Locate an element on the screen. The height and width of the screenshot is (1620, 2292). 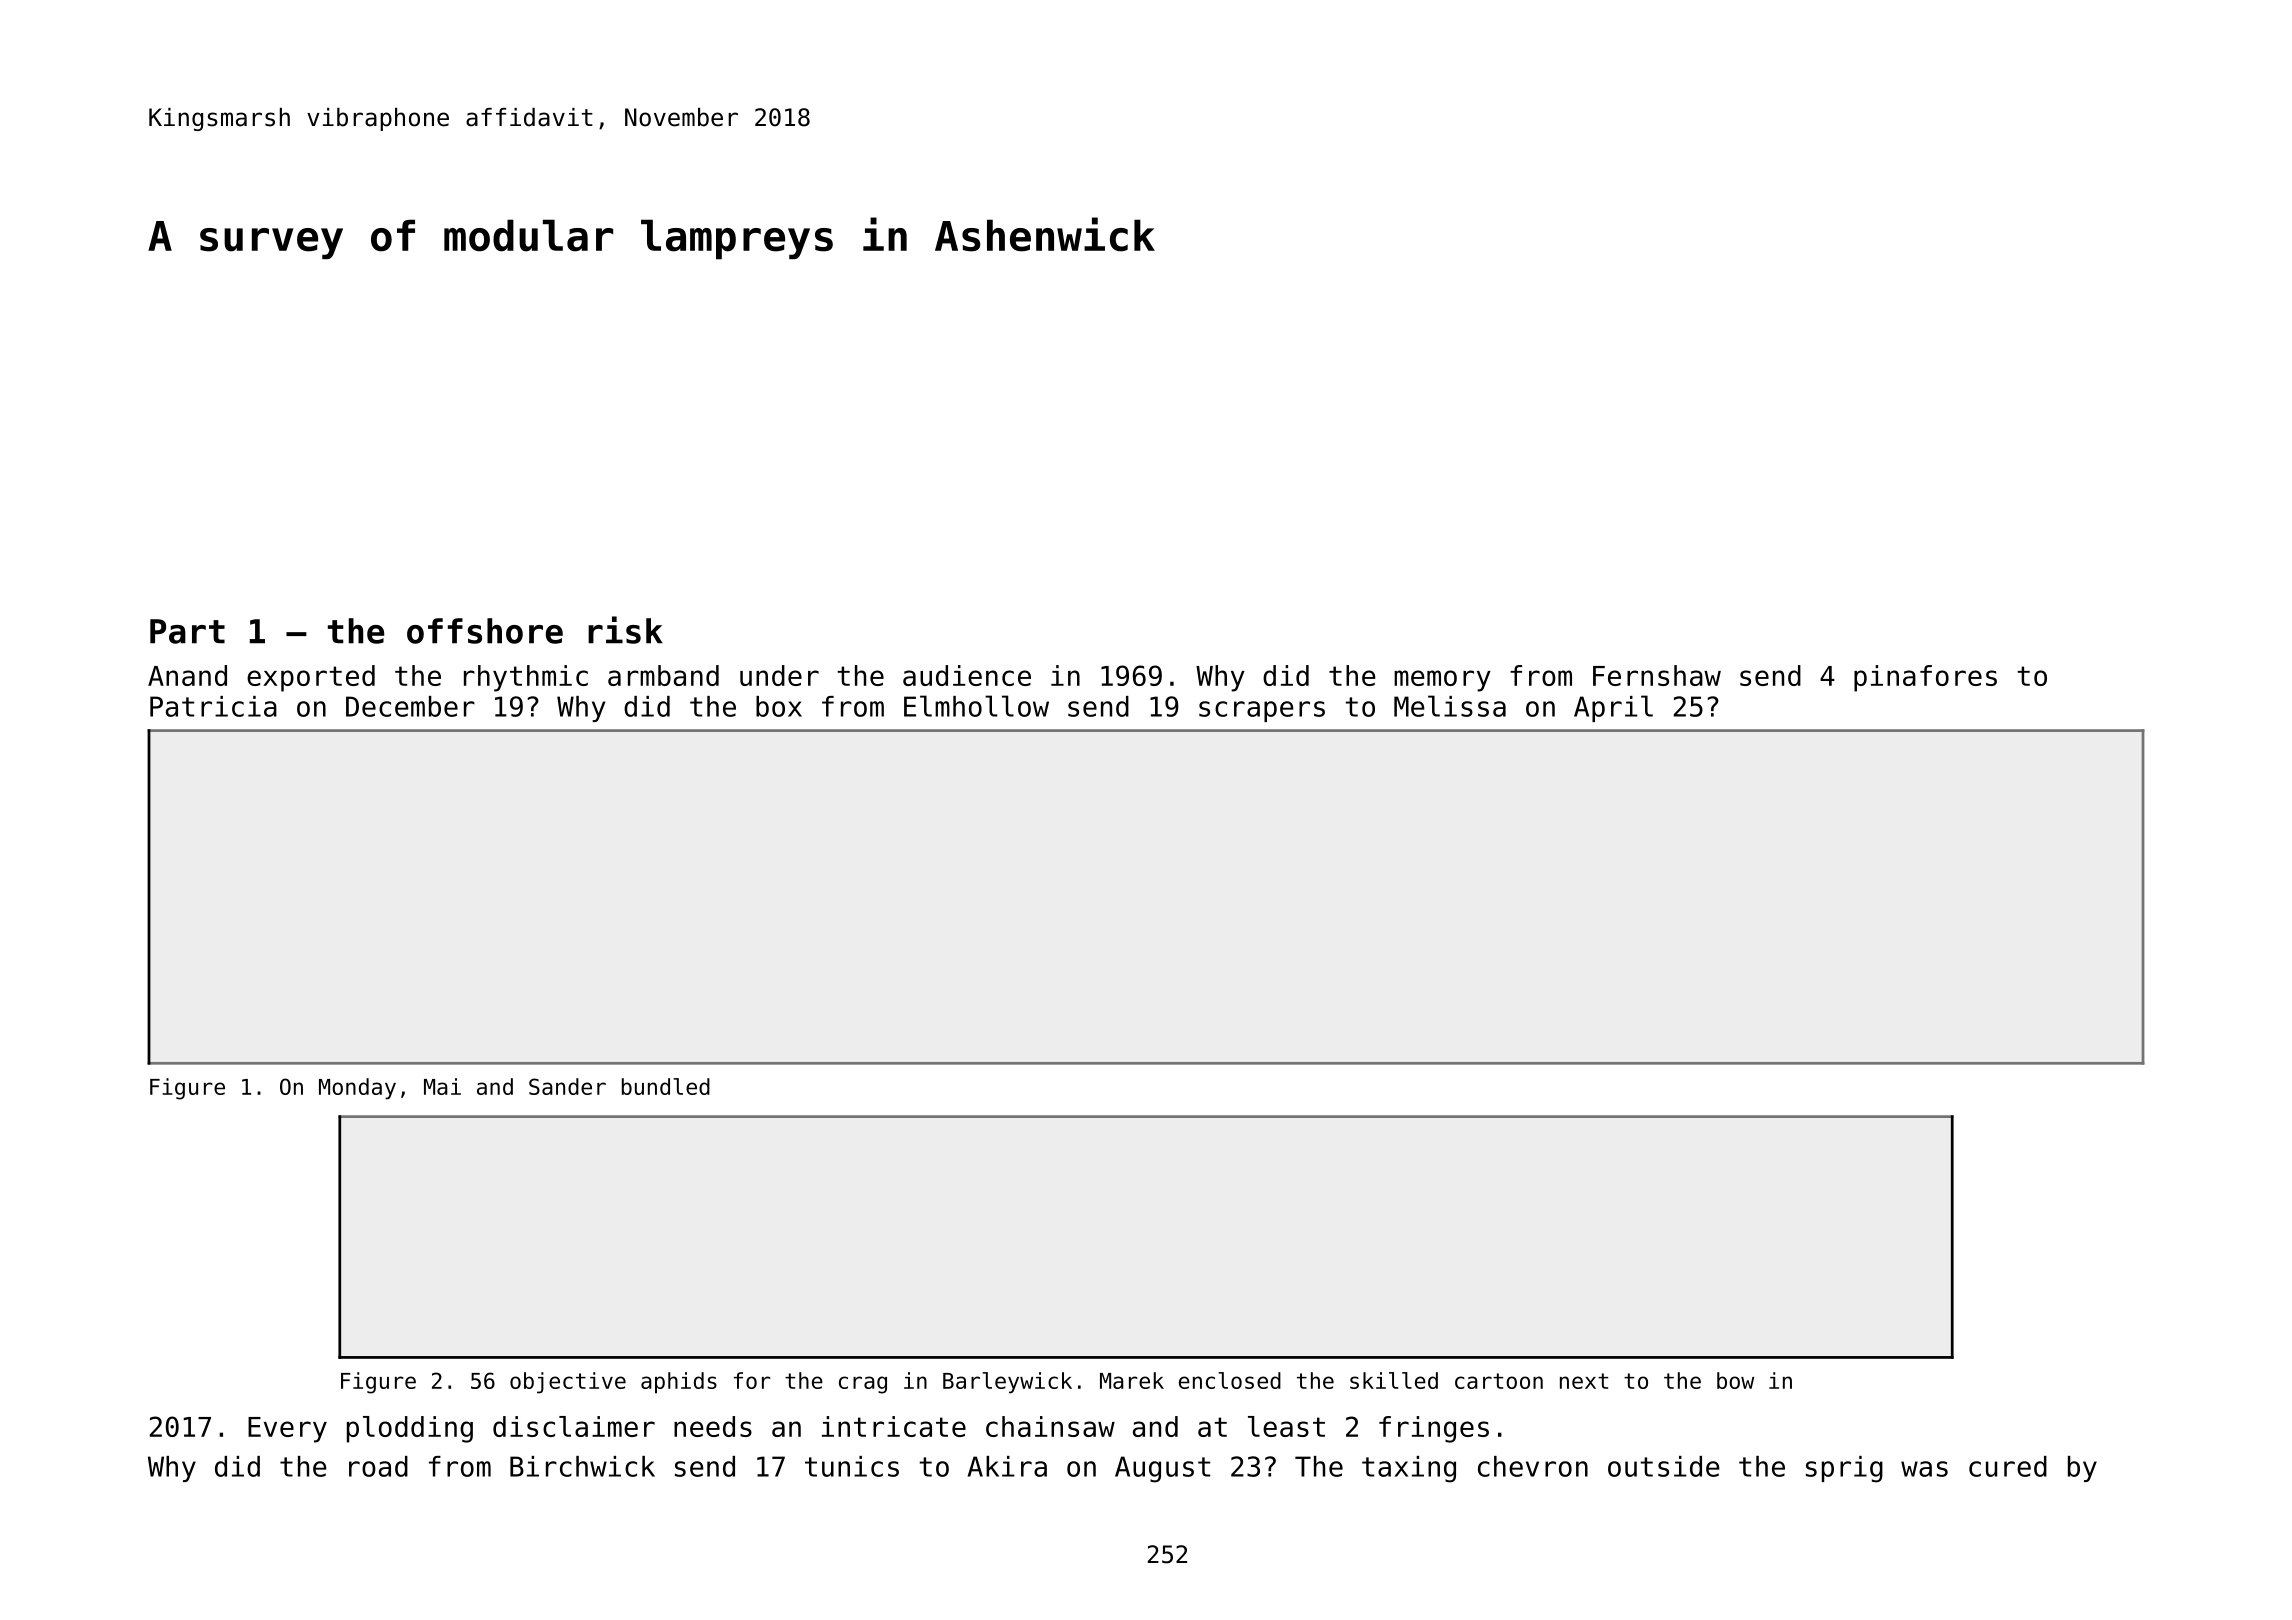
bow is located at coordinates (1735, 1380).
